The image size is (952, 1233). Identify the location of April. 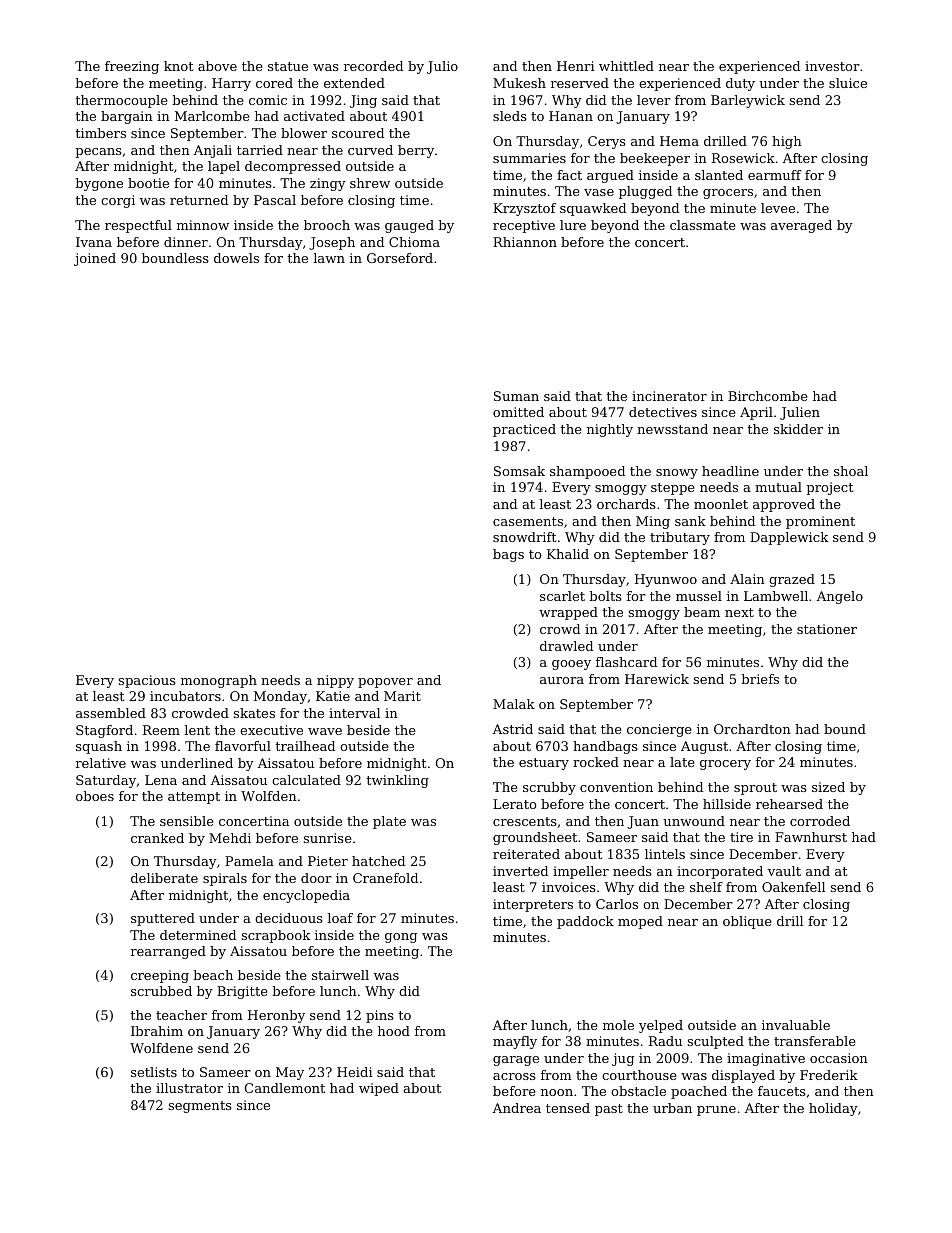
(756, 413).
